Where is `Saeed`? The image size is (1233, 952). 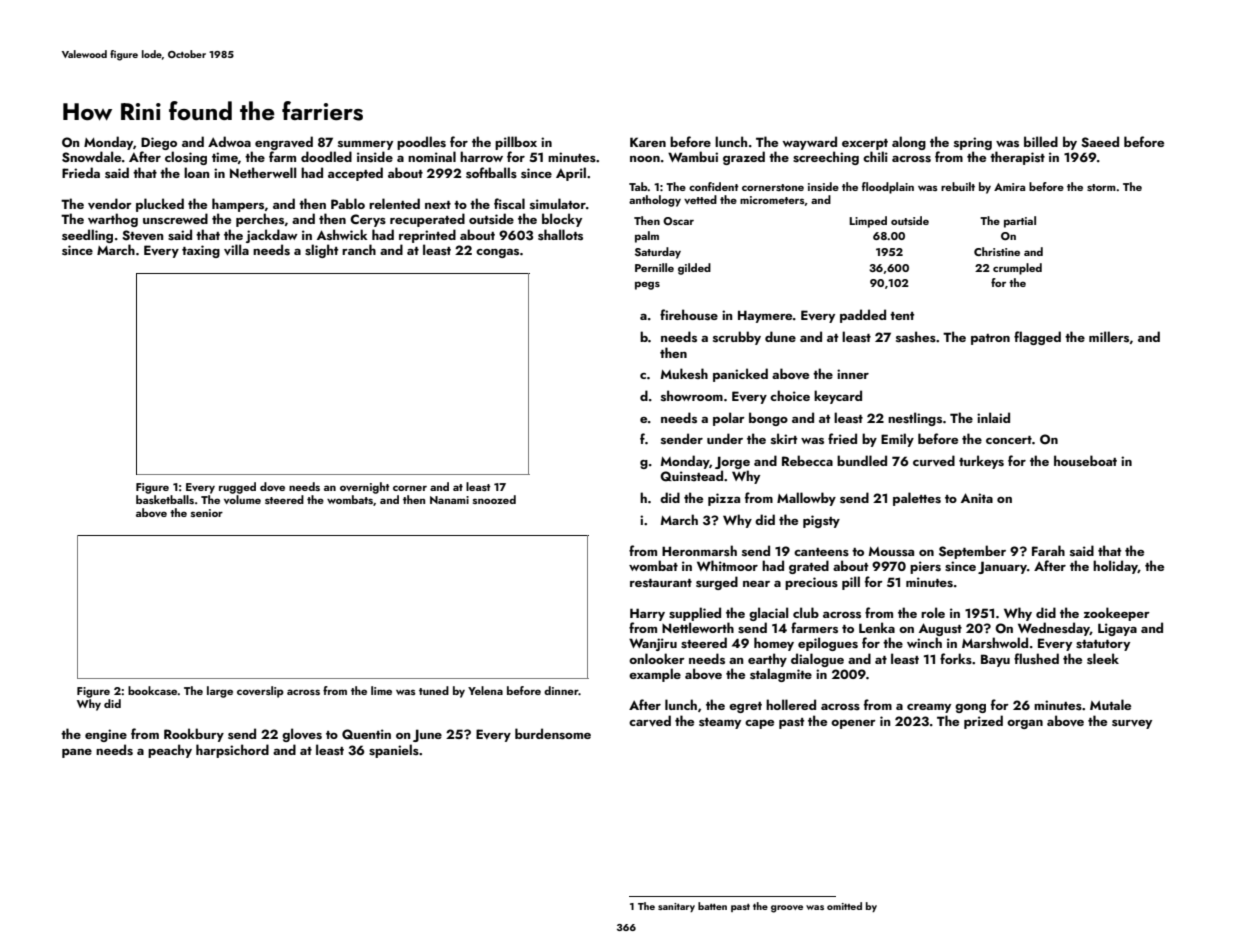 Saeed is located at coordinates (1100, 142).
